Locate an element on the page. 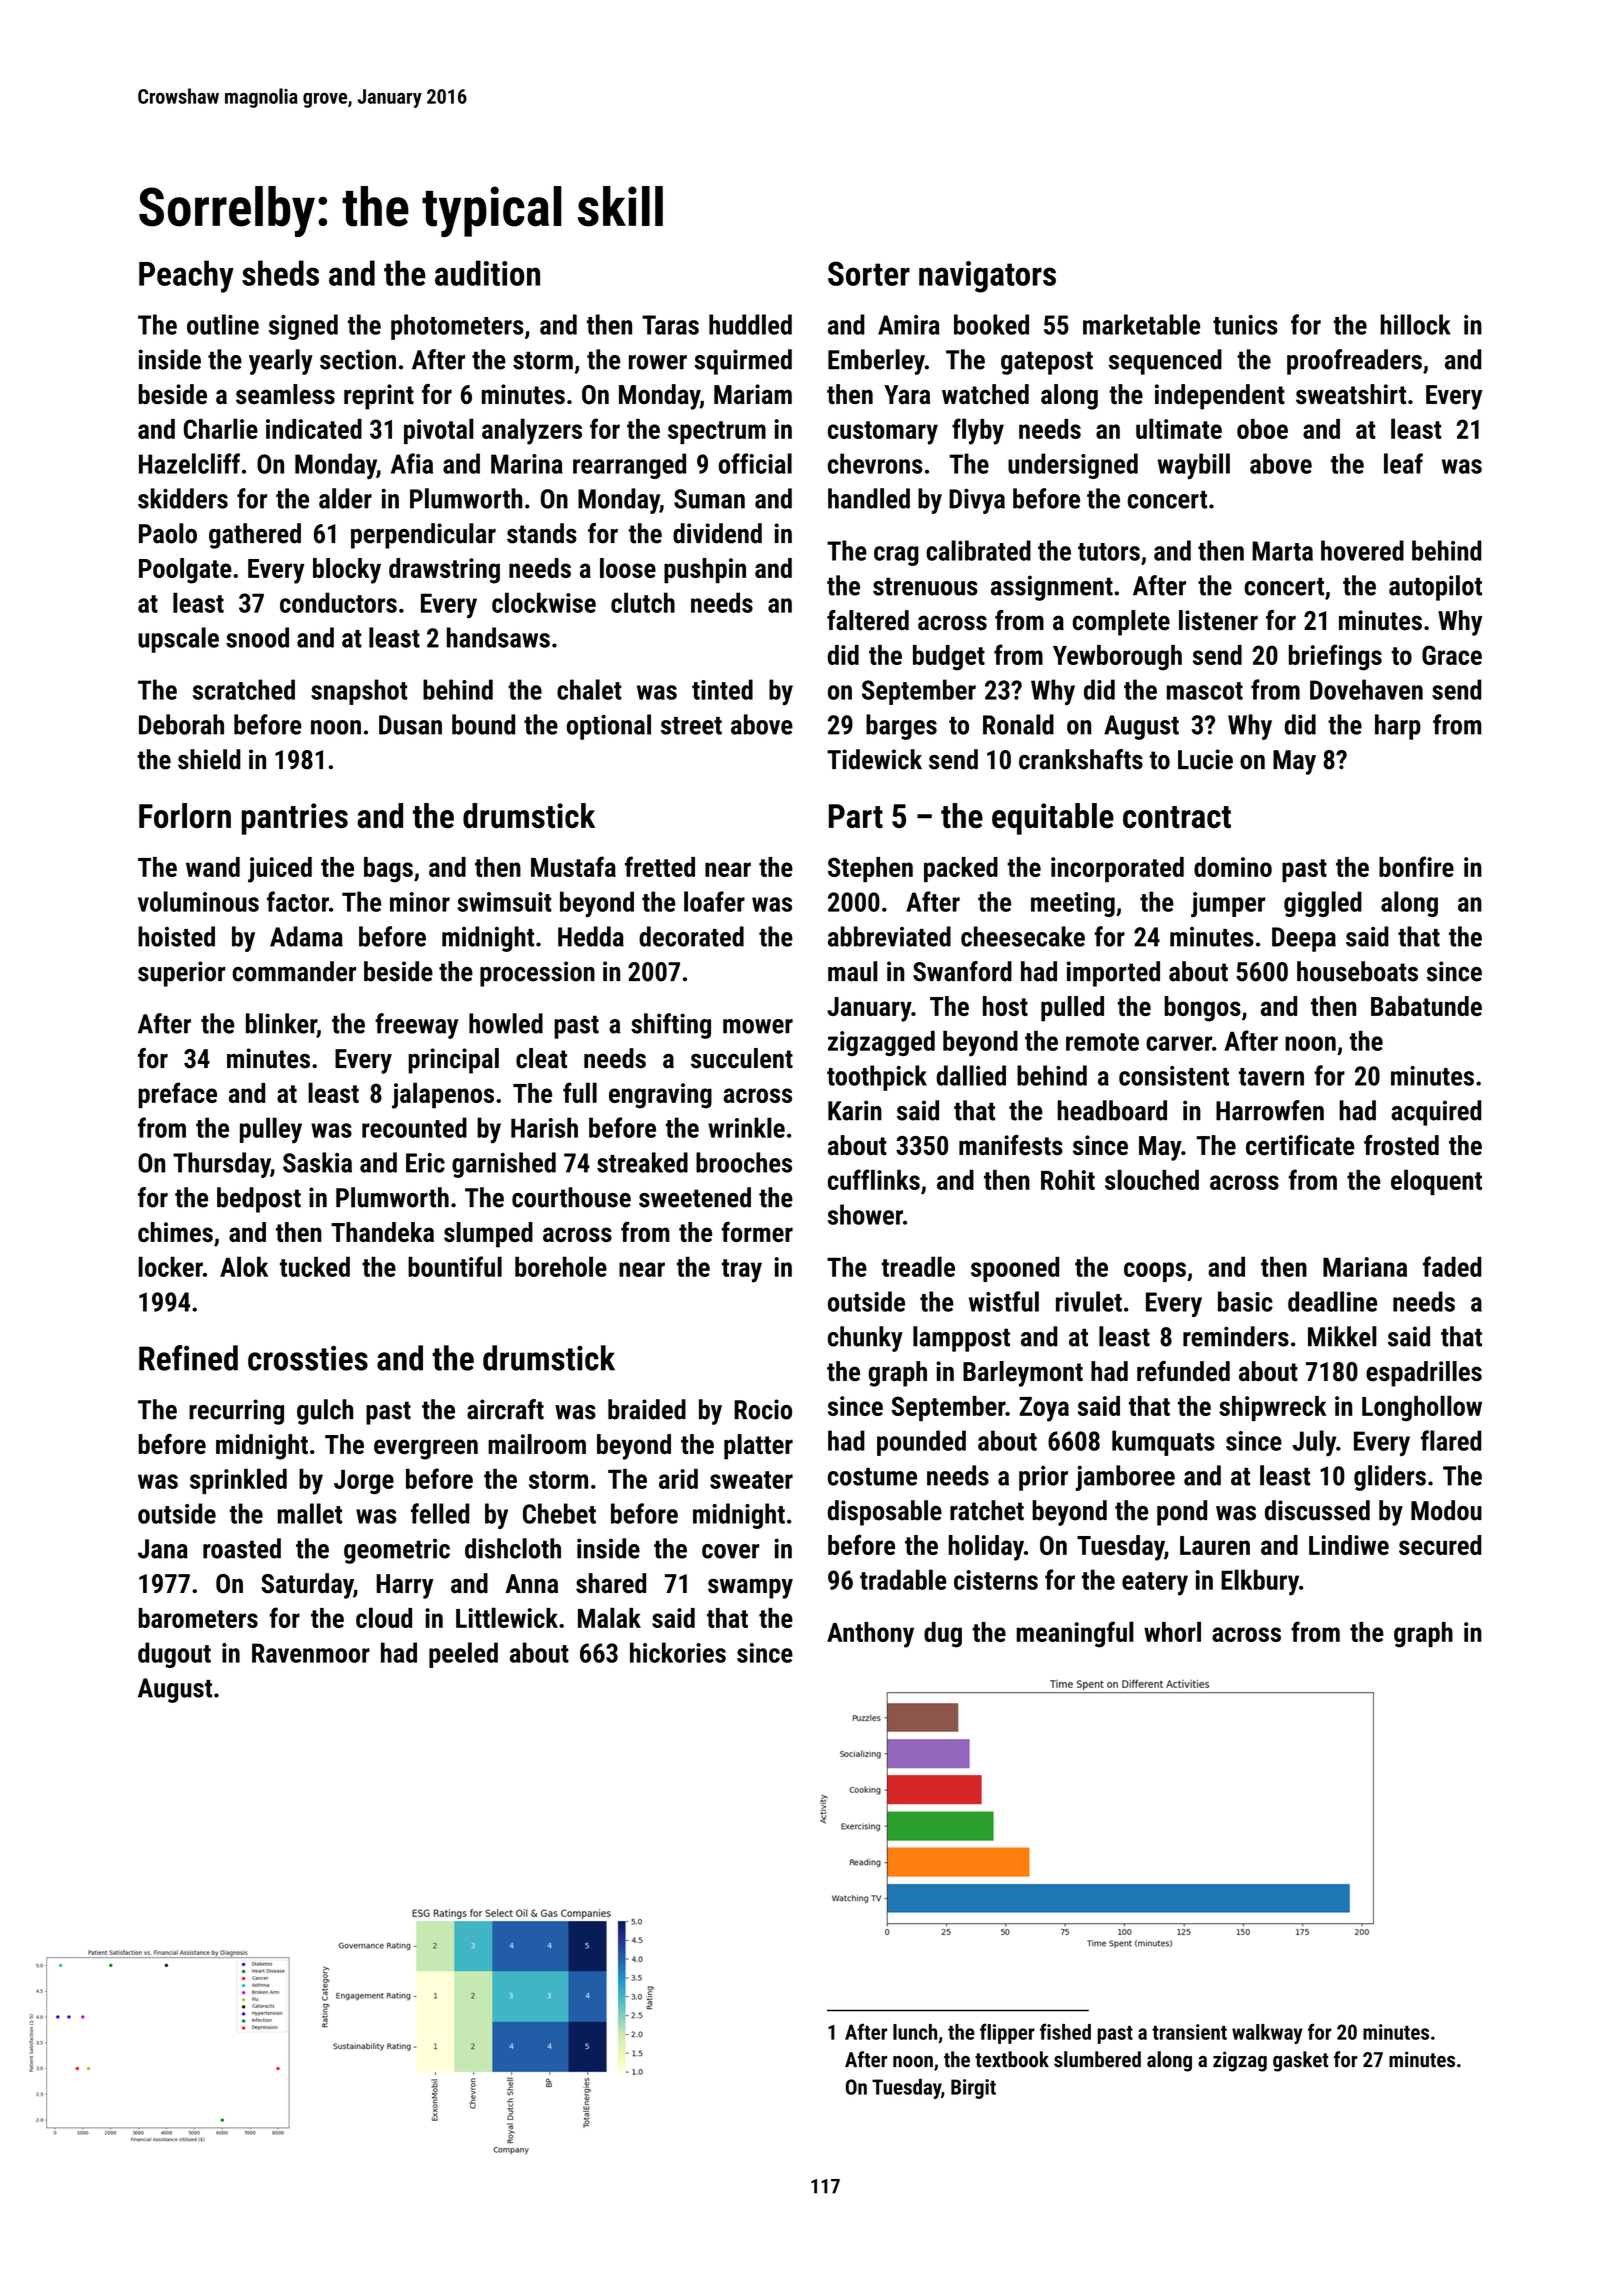 The image size is (1620, 2292). skidders is located at coordinates (183, 498).
